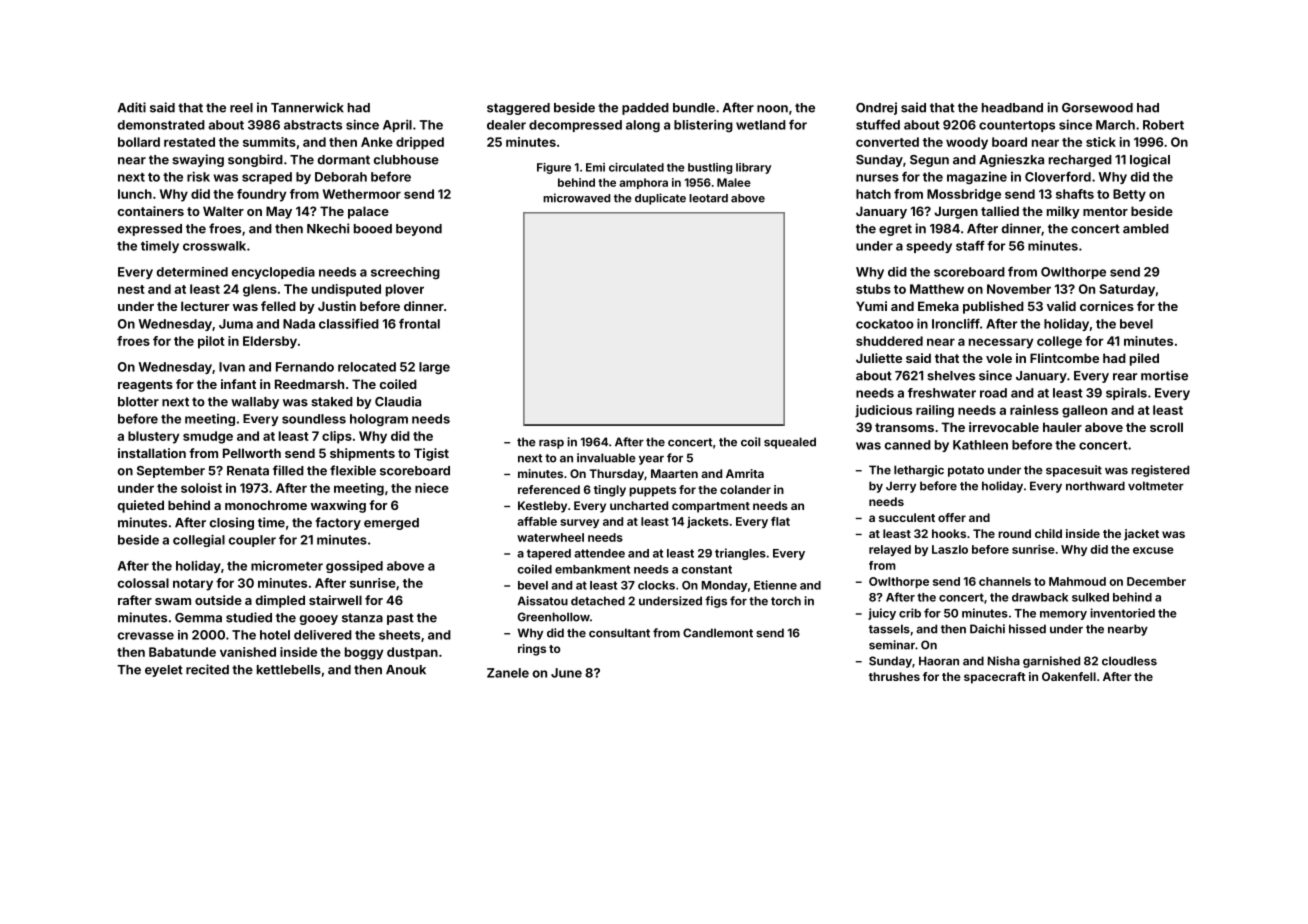 The height and width of the document is (924, 1308). I want to click on Robert, so click(1163, 125).
